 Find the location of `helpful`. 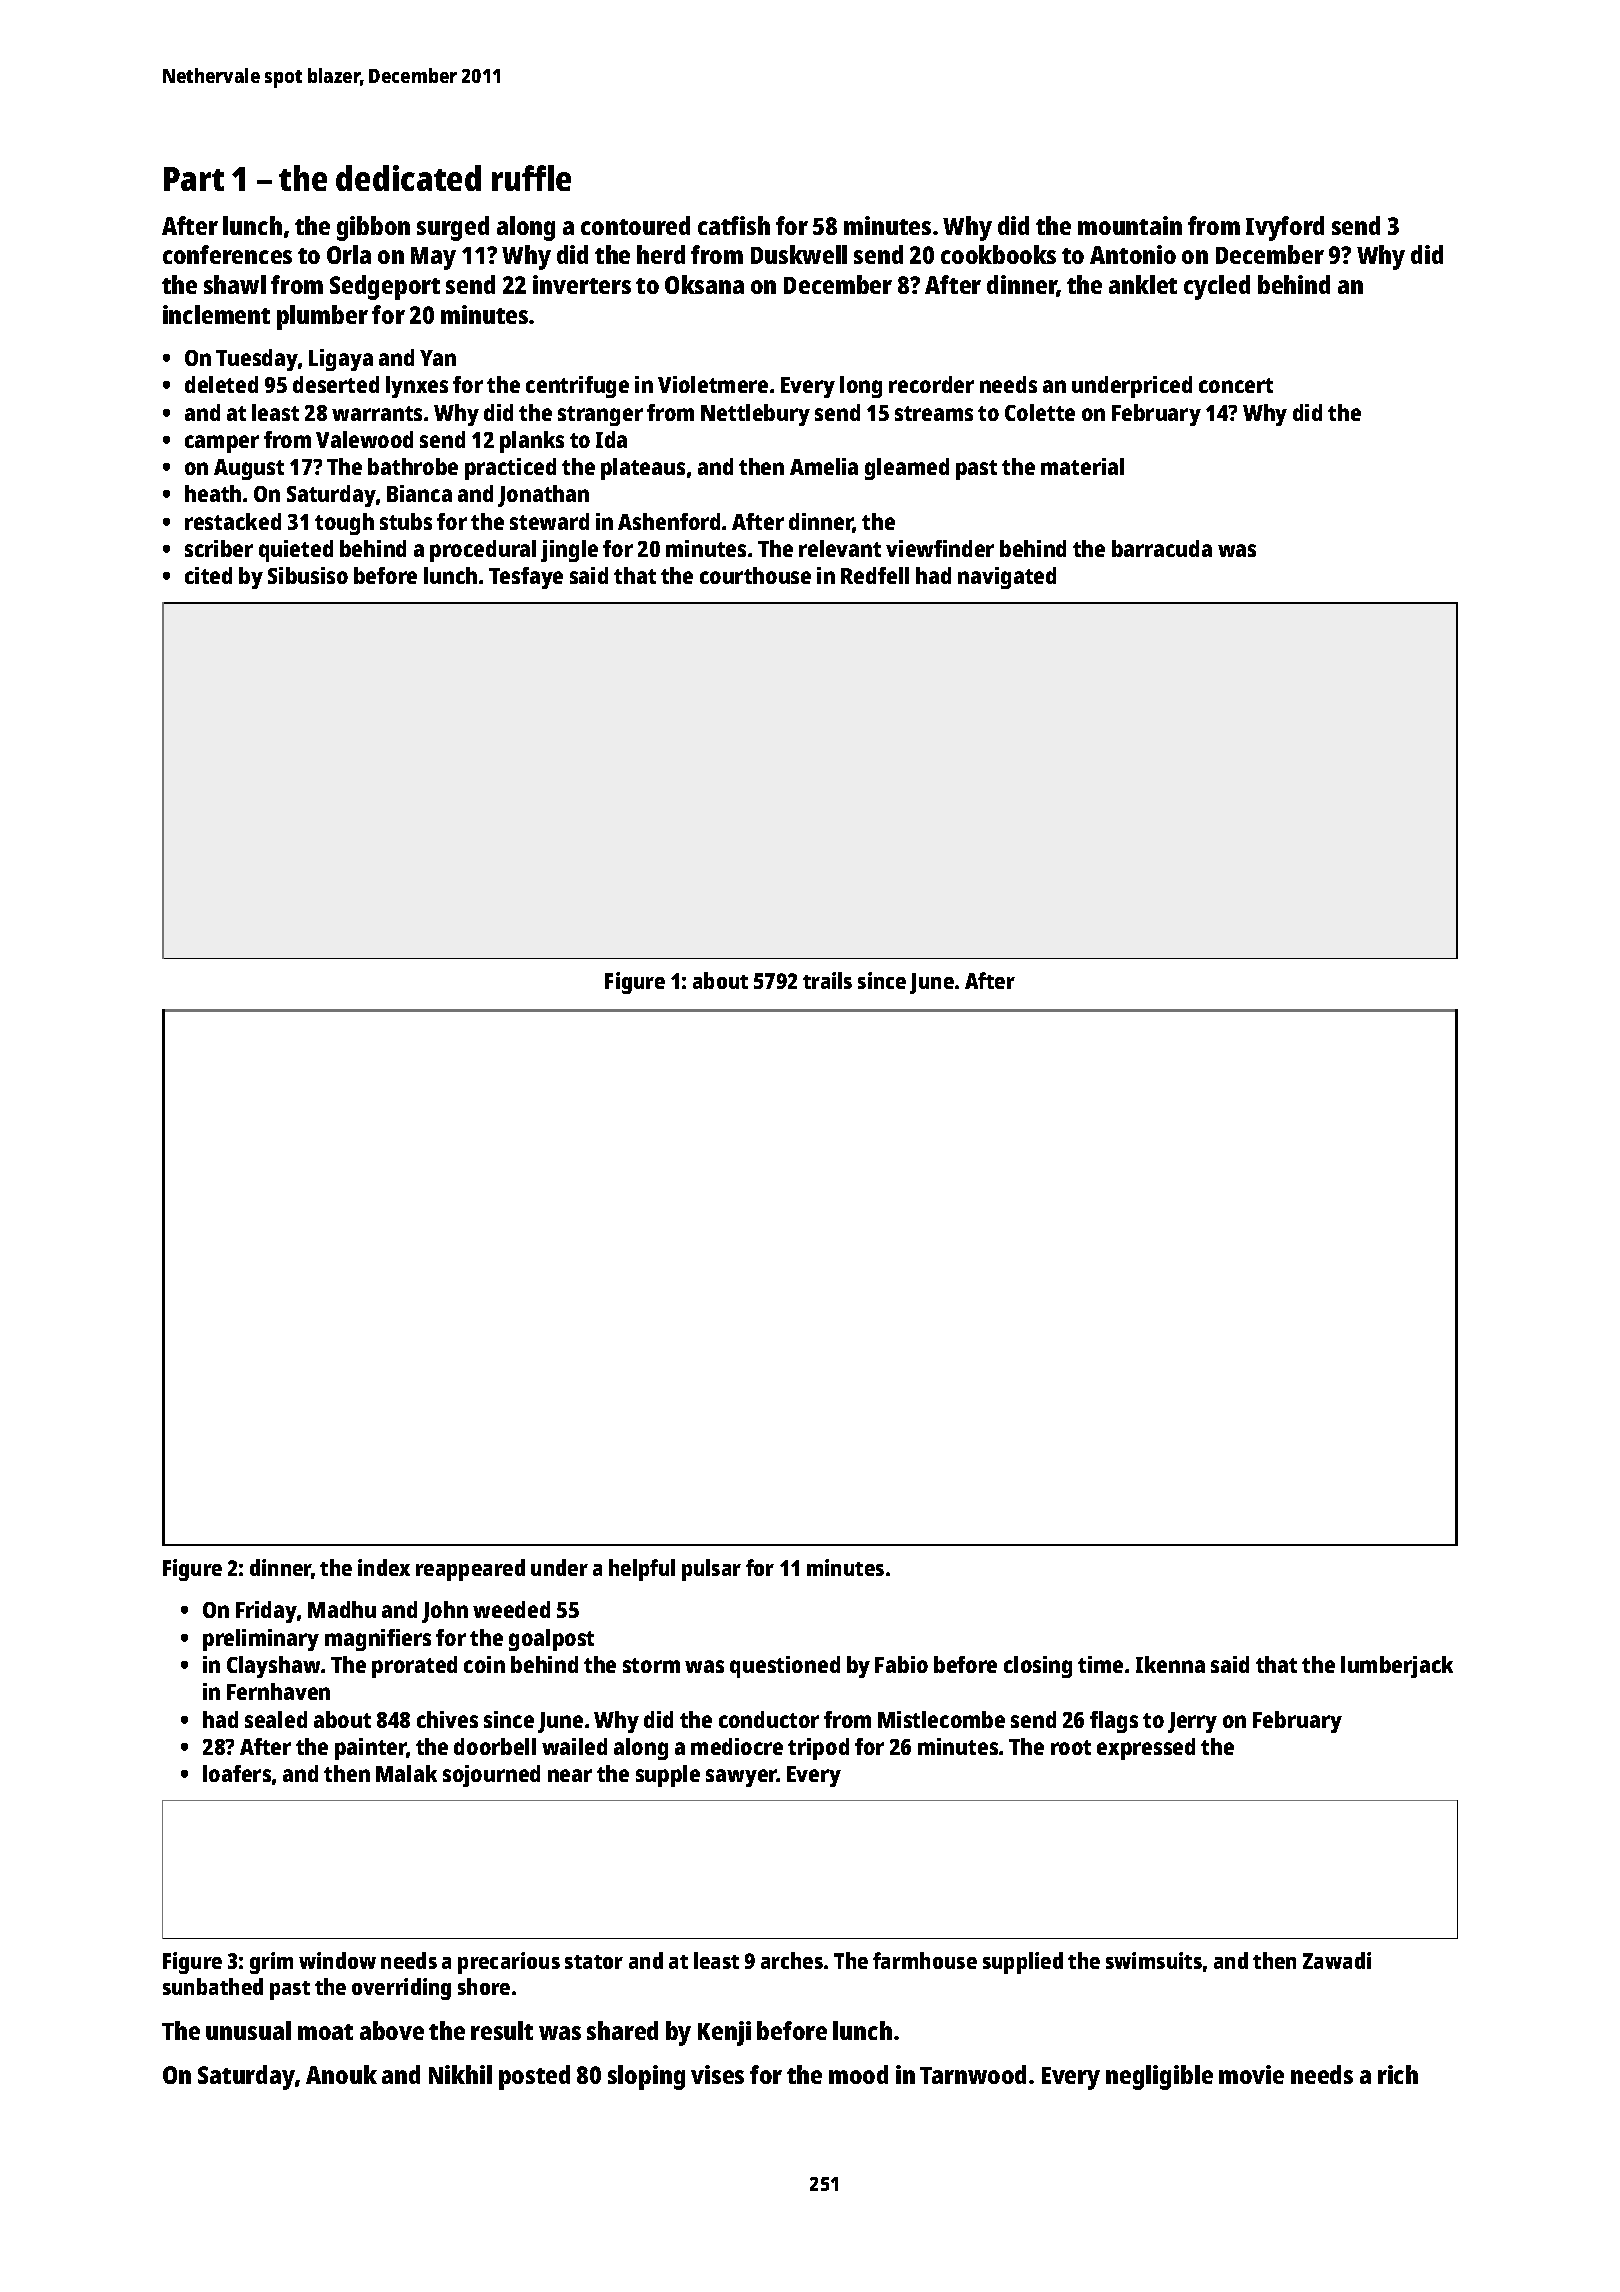

helpful is located at coordinates (642, 1570).
